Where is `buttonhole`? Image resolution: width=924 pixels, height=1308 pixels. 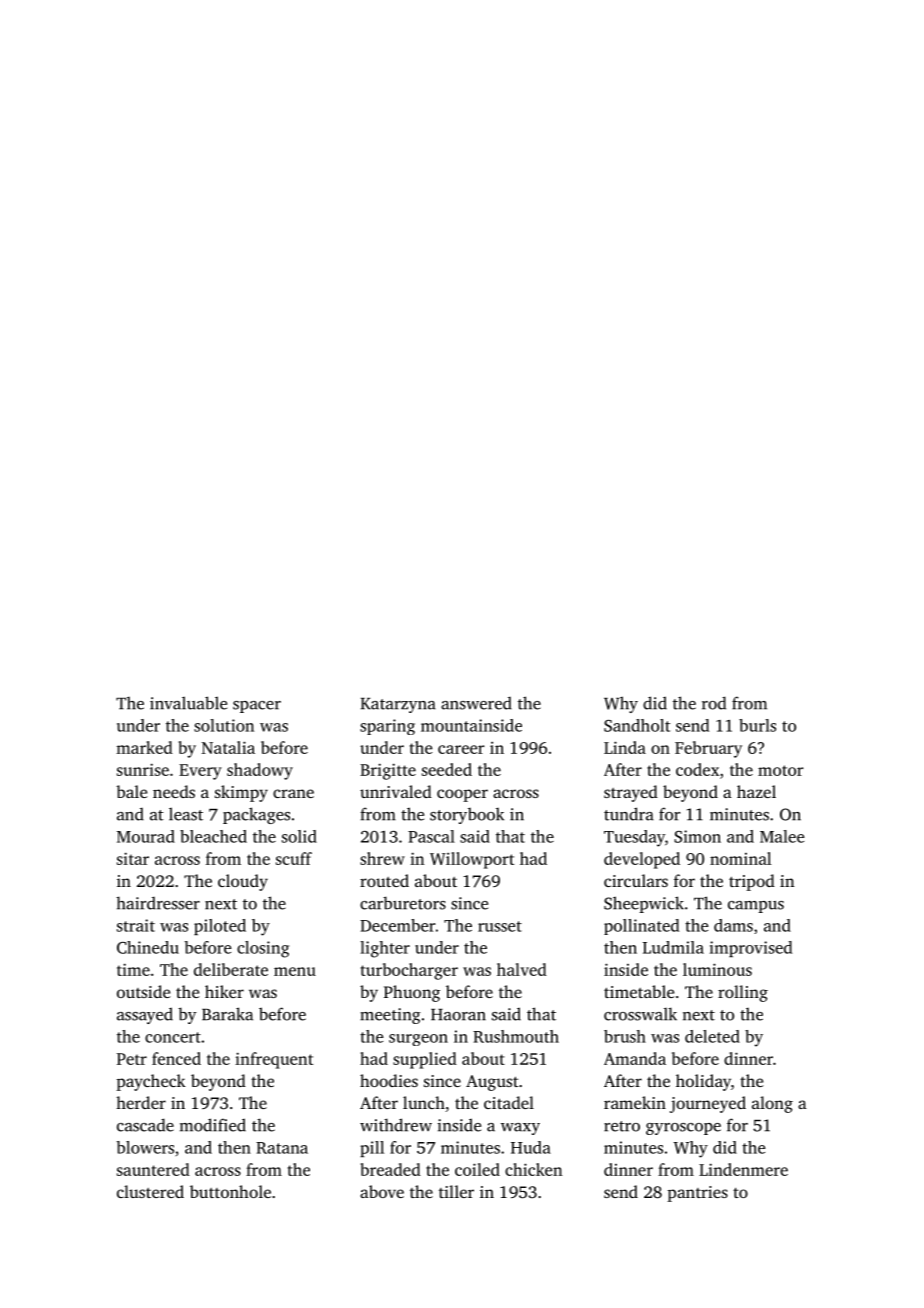
buttonhole is located at coordinates (230, 1191).
